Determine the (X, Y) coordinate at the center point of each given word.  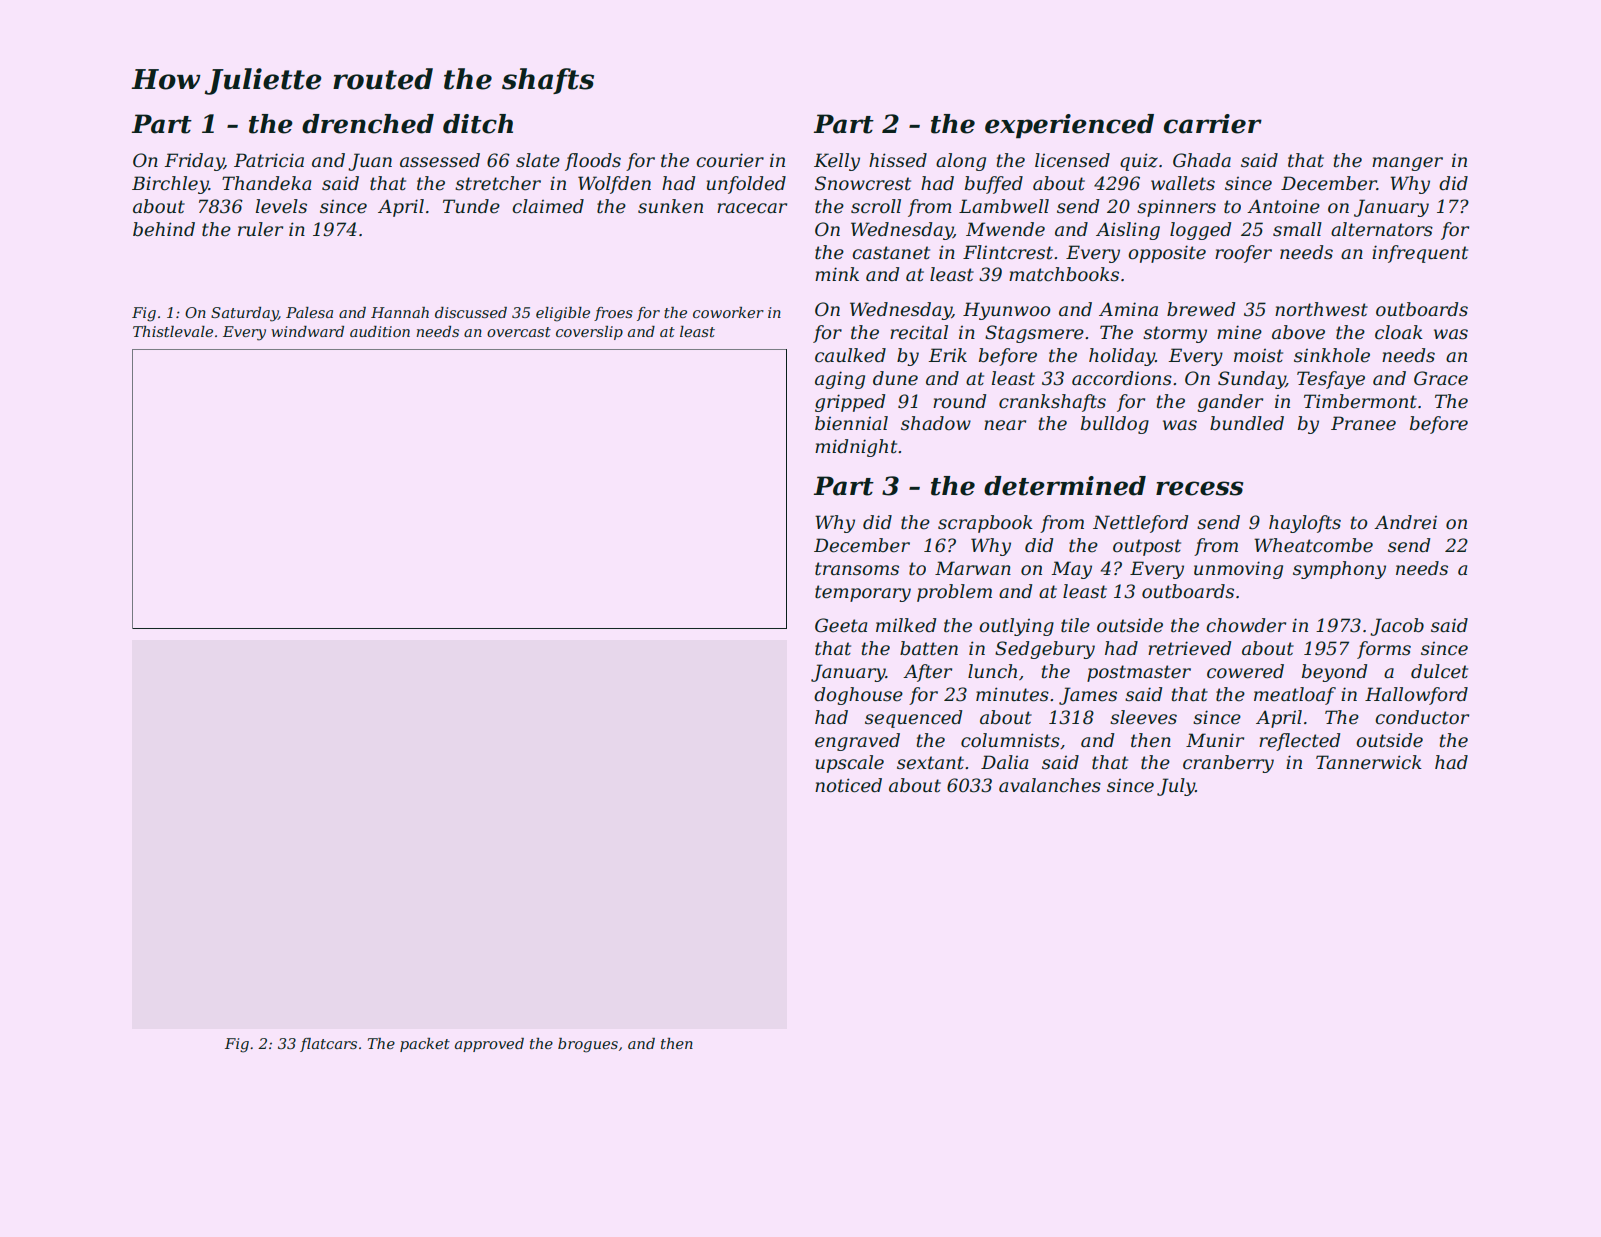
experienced (1069, 126)
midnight (856, 448)
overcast (519, 332)
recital (919, 332)
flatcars (328, 1045)
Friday (194, 162)
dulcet (1439, 671)
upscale (850, 764)
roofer (1243, 254)
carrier (1213, 124)
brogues (588, 1045)
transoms (857, 569)
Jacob (1397, 627)
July (1176, 787)
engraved (857, 742)
